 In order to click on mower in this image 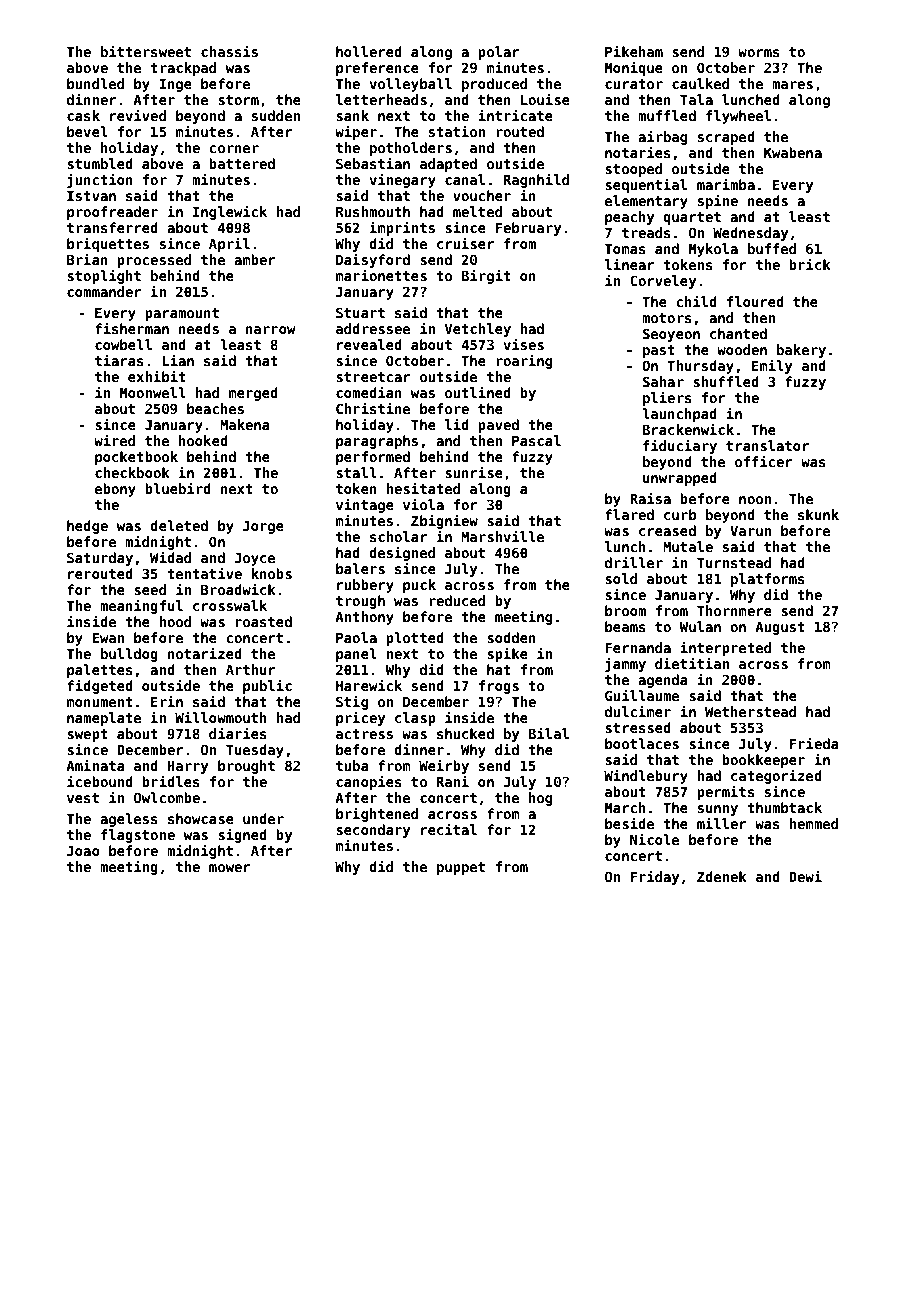, I will do `click(230, 868)`.
